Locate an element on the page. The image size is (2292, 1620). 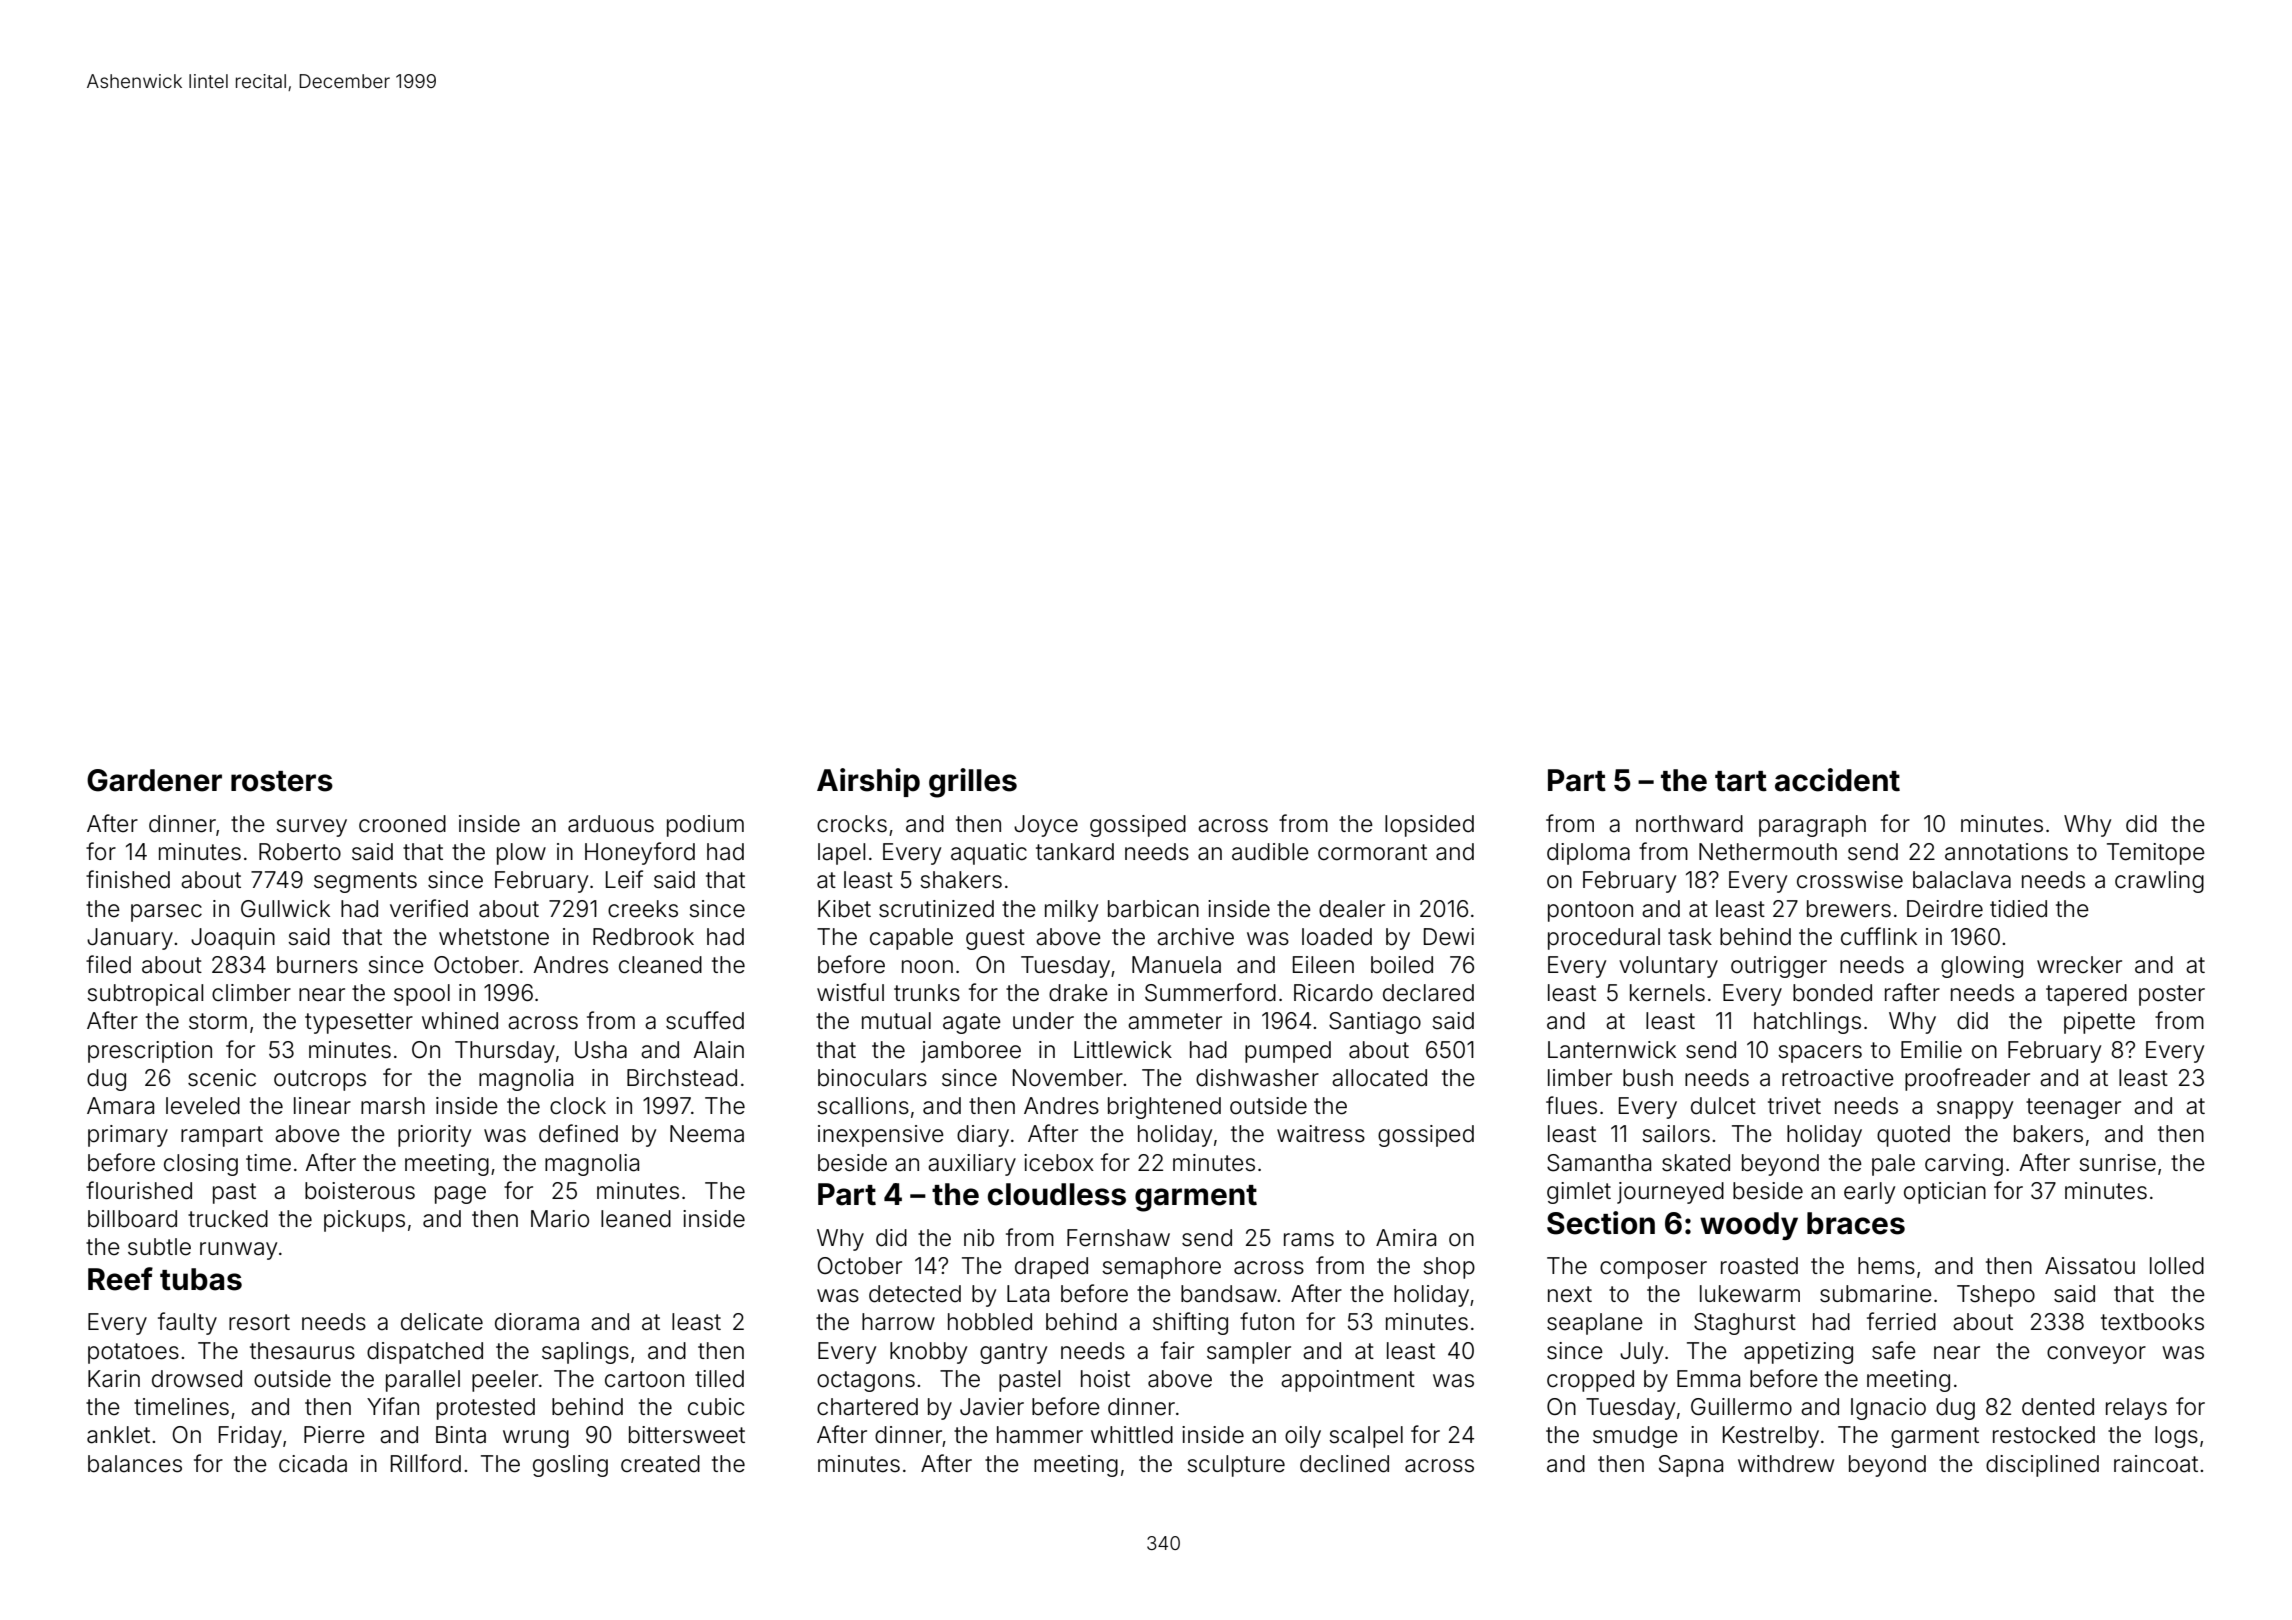
grilles is located at coordinates (973, 783).
